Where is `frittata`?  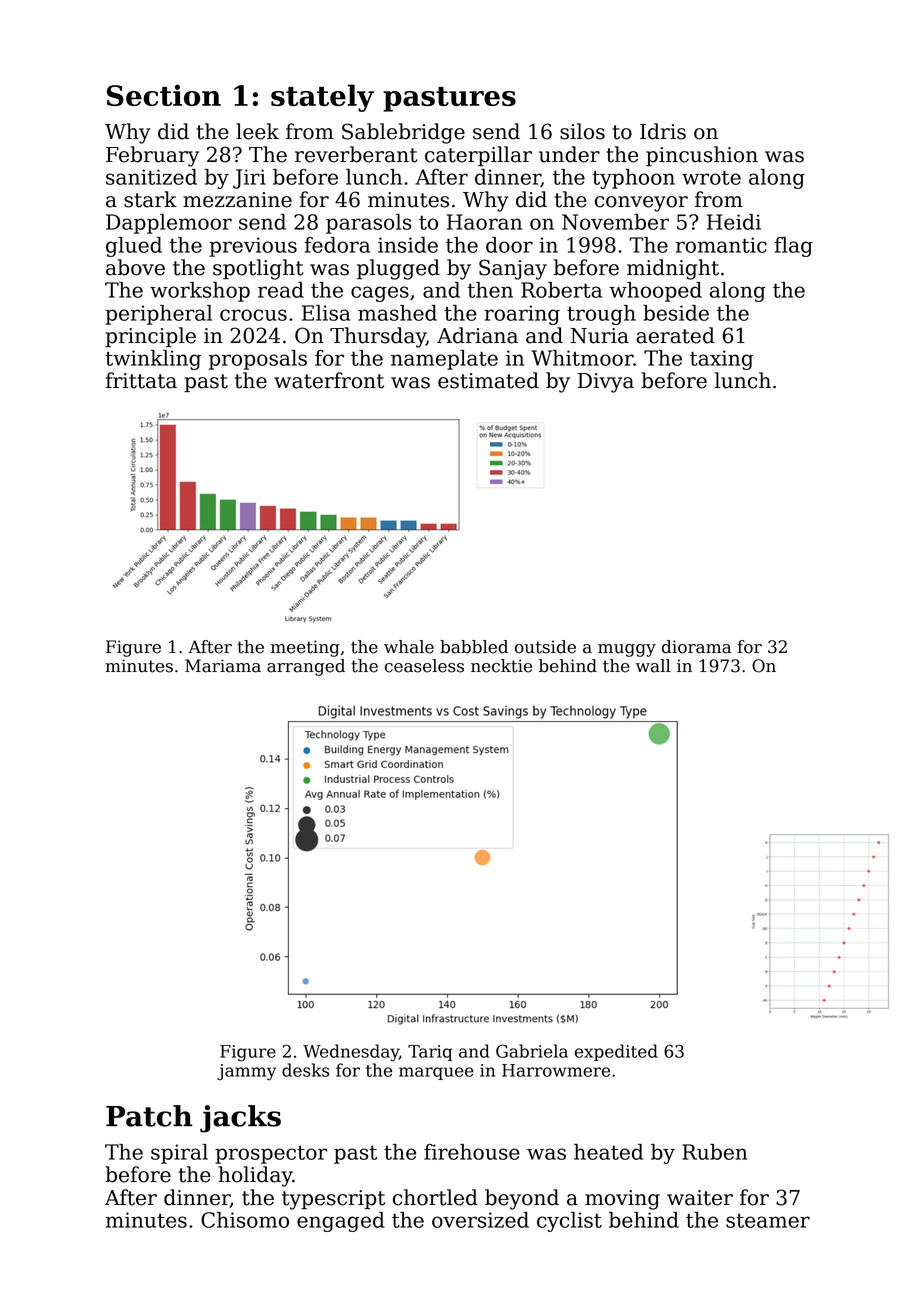 frittata is located at coordinates (141, 380).
